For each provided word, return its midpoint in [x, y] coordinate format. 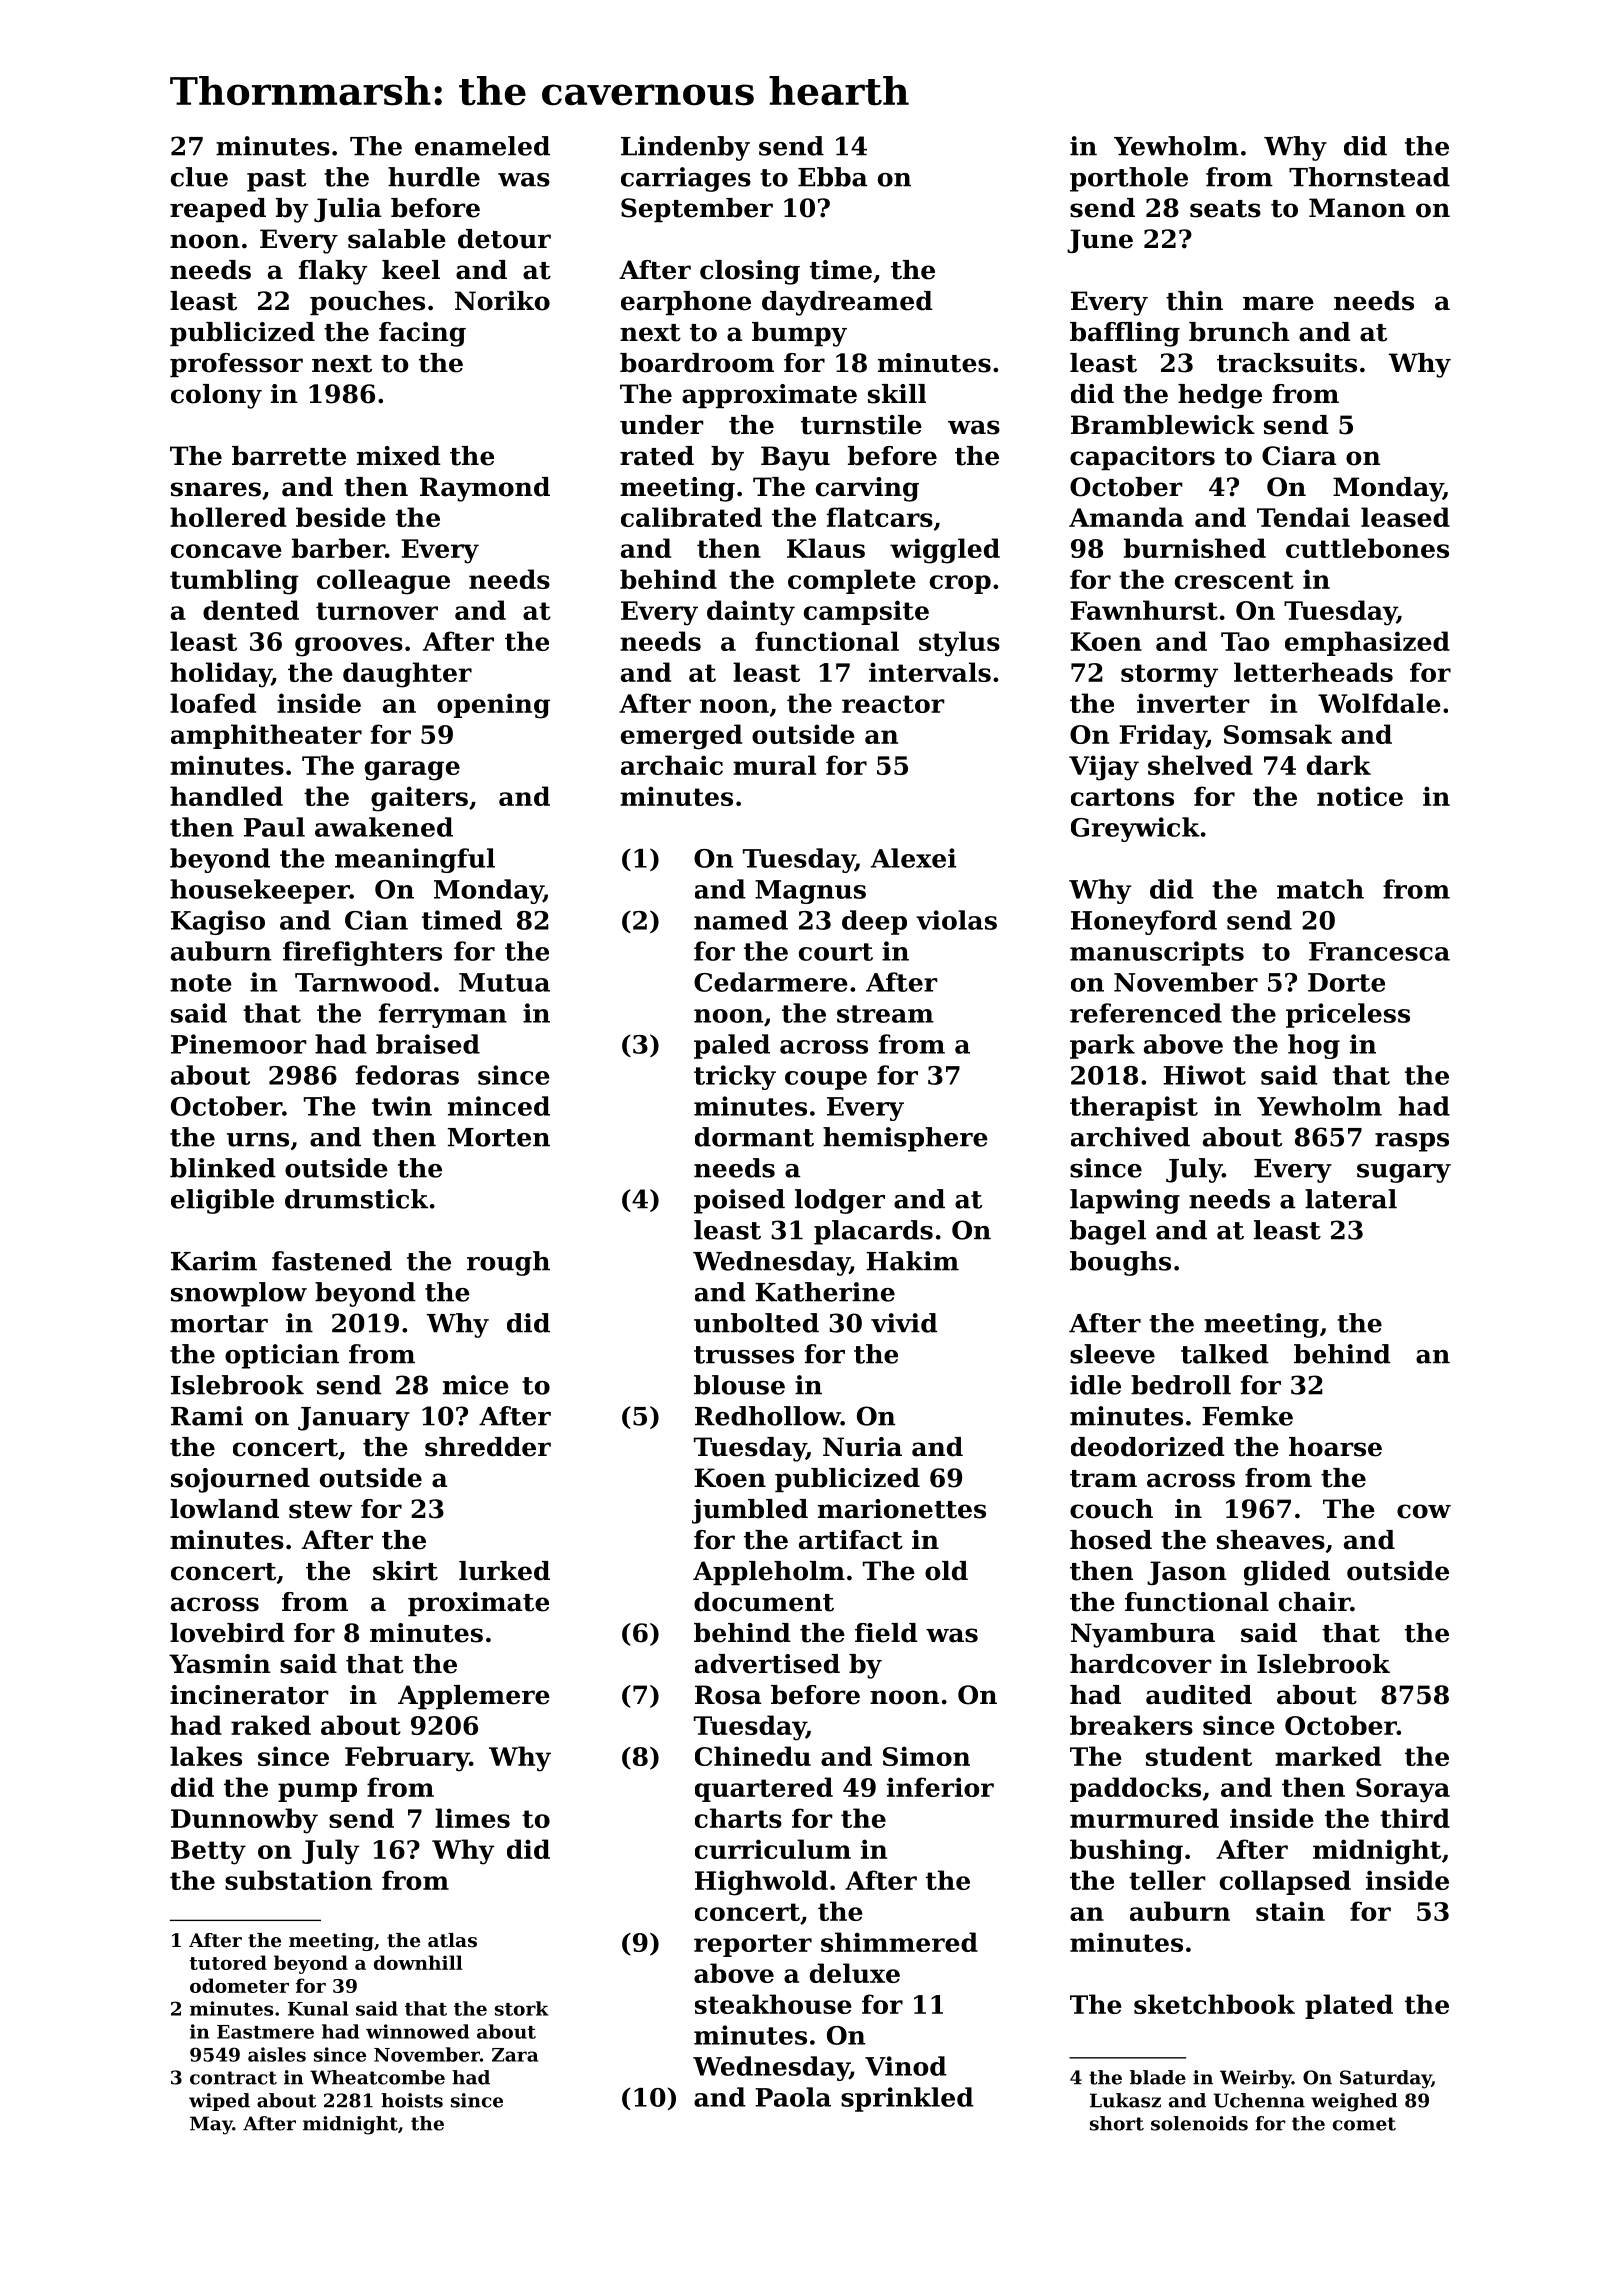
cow [1424, 1511]
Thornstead [1369, 177]
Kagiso [218, 922]
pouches [367, 303]
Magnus [810, 892]
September [697, 210]
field [886, 1633]
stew [320, 1510]
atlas [452, 1940]
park [1102, 1046]
